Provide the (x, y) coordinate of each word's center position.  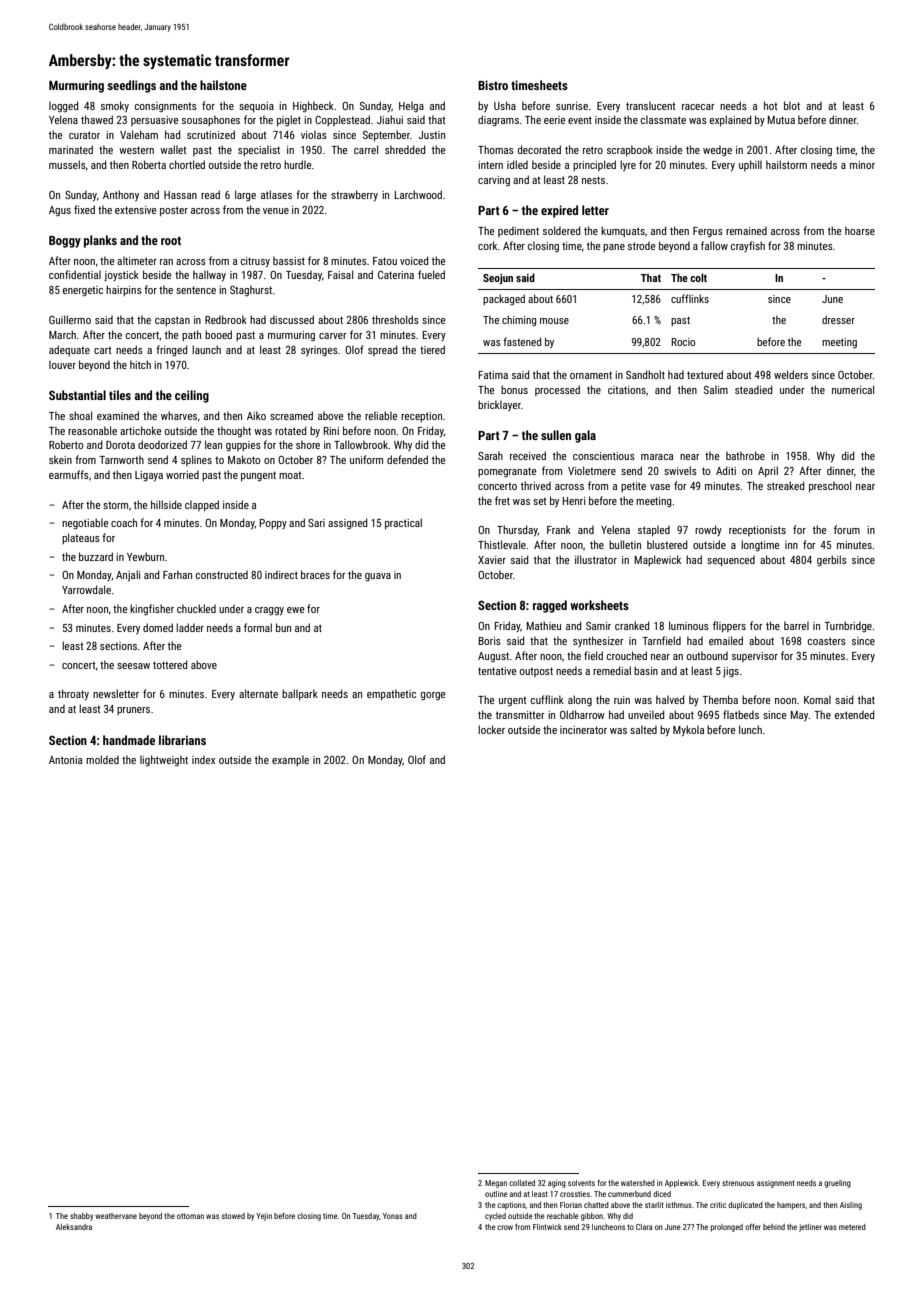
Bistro (493, 85)
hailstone (223, 85)
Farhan (177, 574)
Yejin (264, 1217)
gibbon (592, 1217)
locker (491, 729)
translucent (650, 105)
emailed (726, 640)
